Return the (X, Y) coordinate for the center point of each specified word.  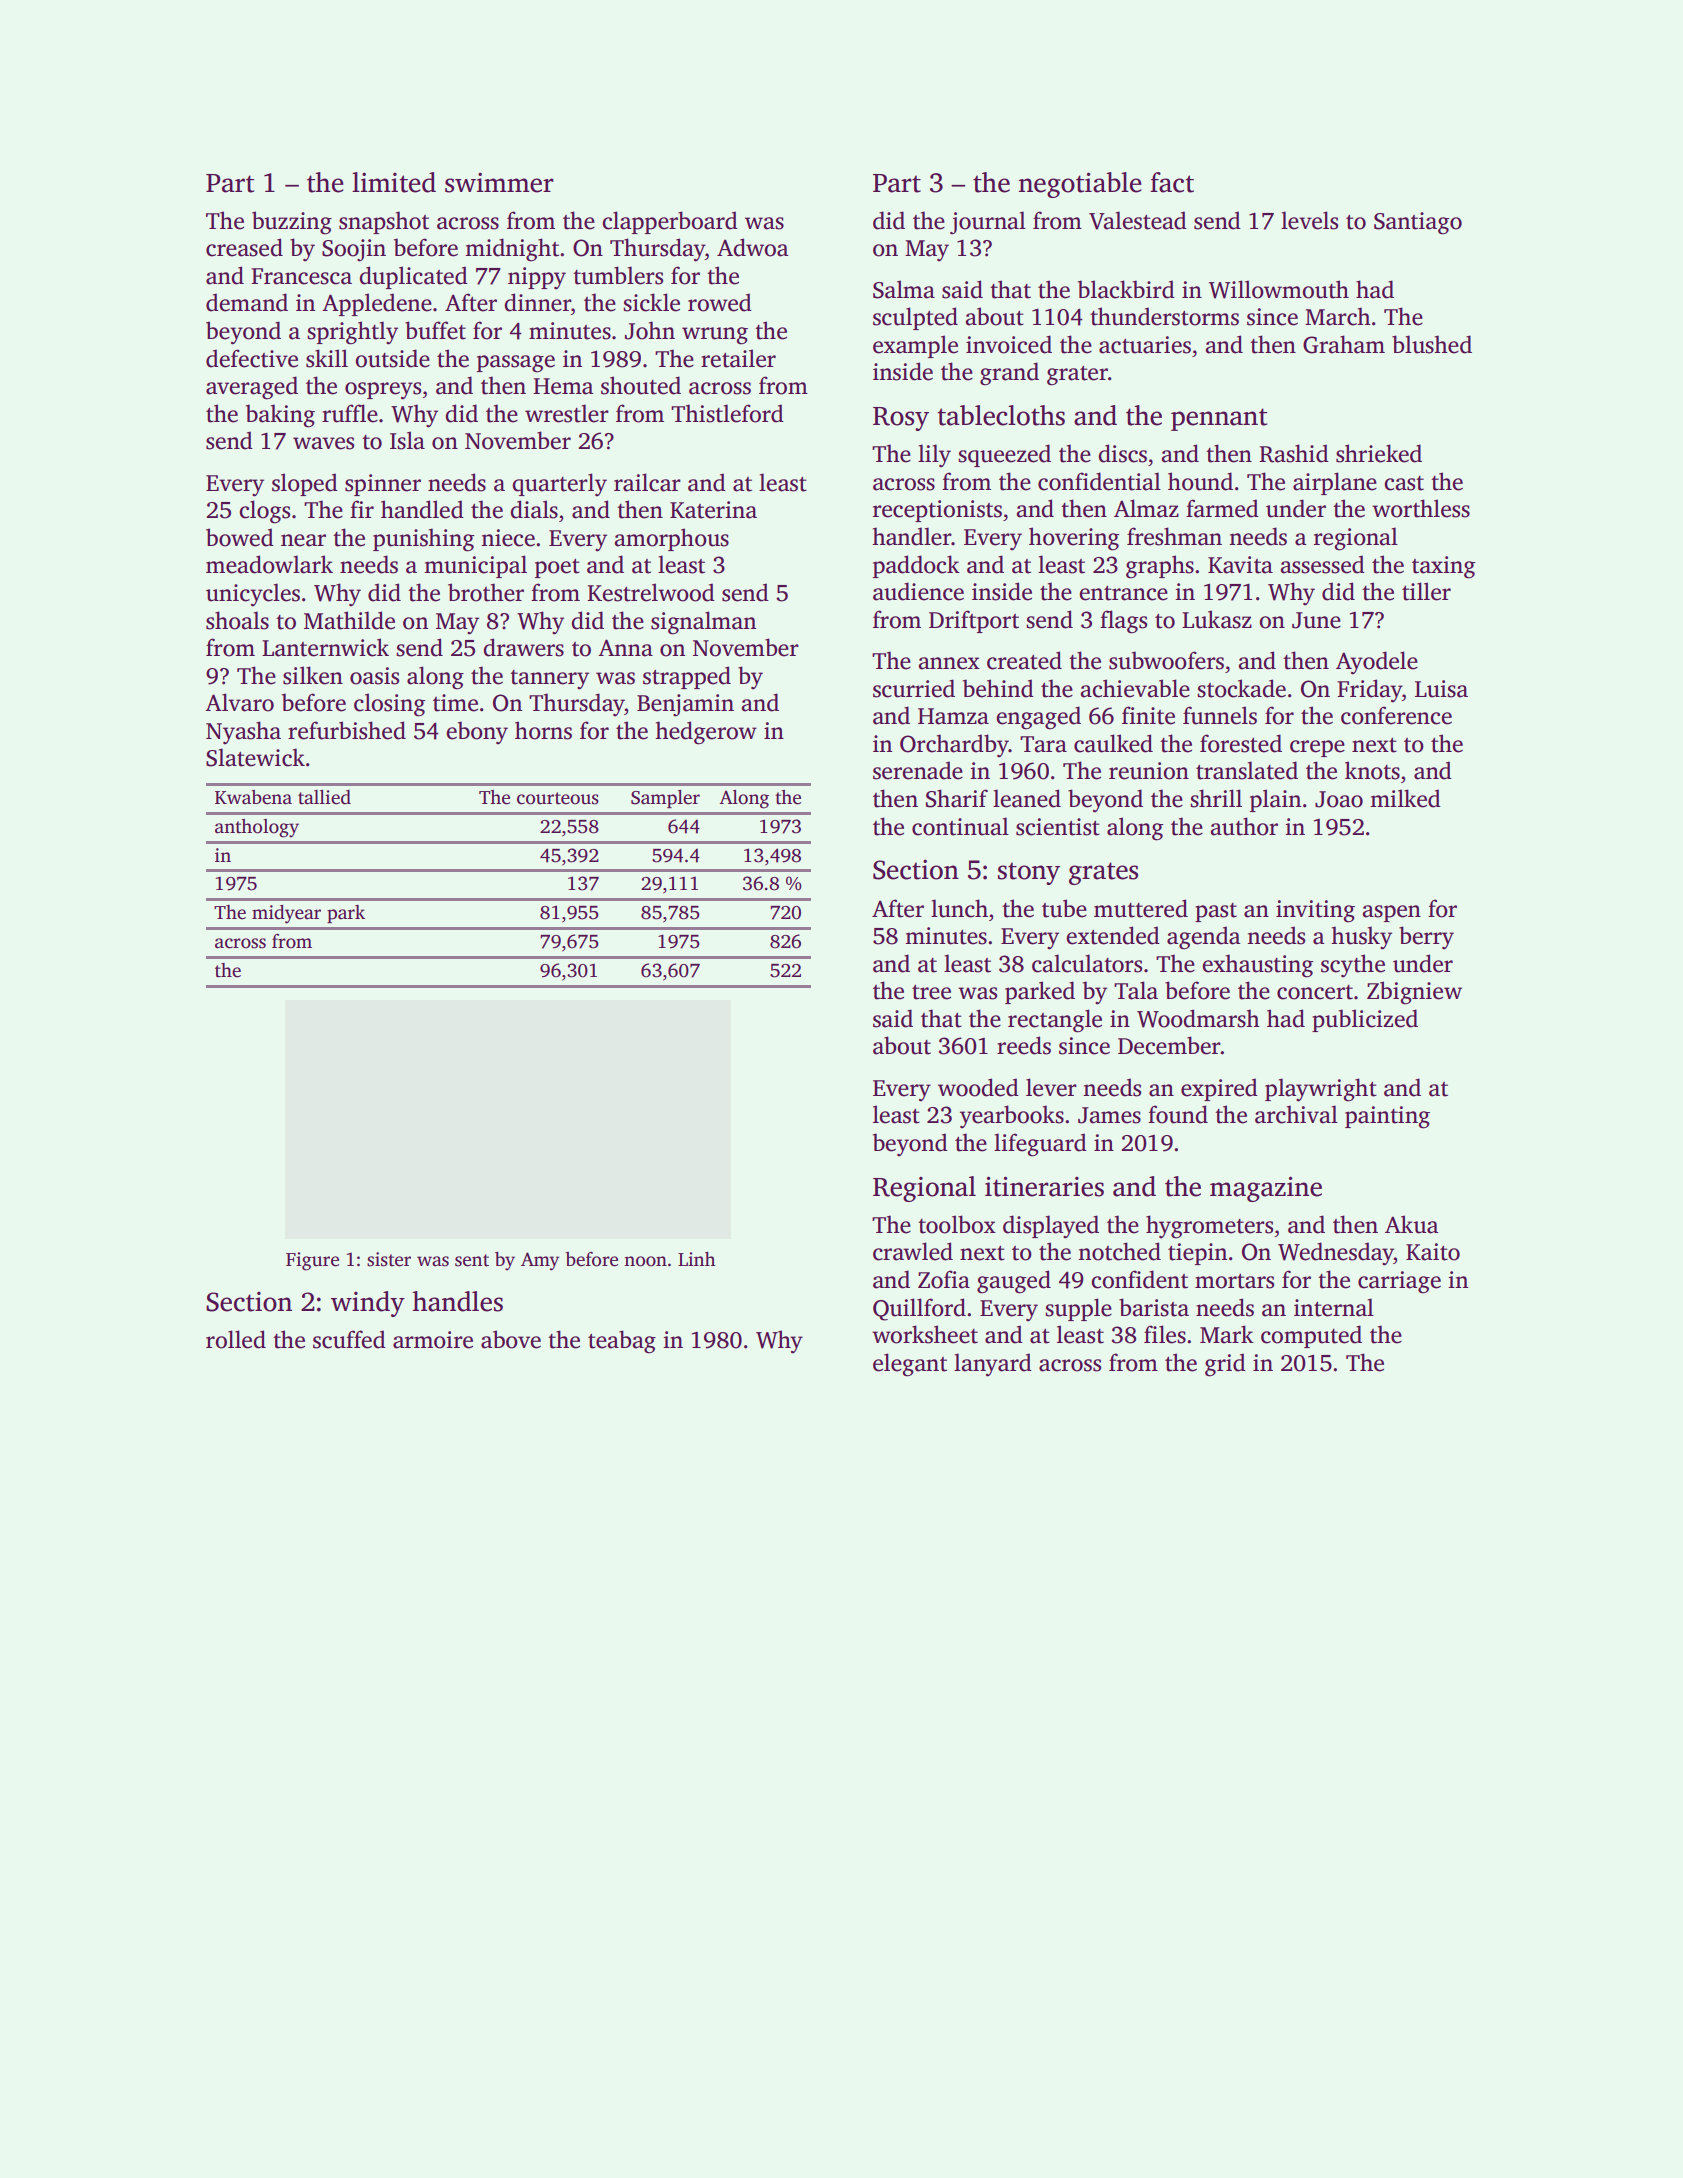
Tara (1043, 744)
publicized (1365, 1020)
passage (516, 364)
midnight (512, 250)
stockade (1241, 688)
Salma (904, 289)
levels (1309, 220)
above (511, 1339)
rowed (720, 302)
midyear (286, 914)
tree (931, 992)
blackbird (1126, 289)
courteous (558, 798)
